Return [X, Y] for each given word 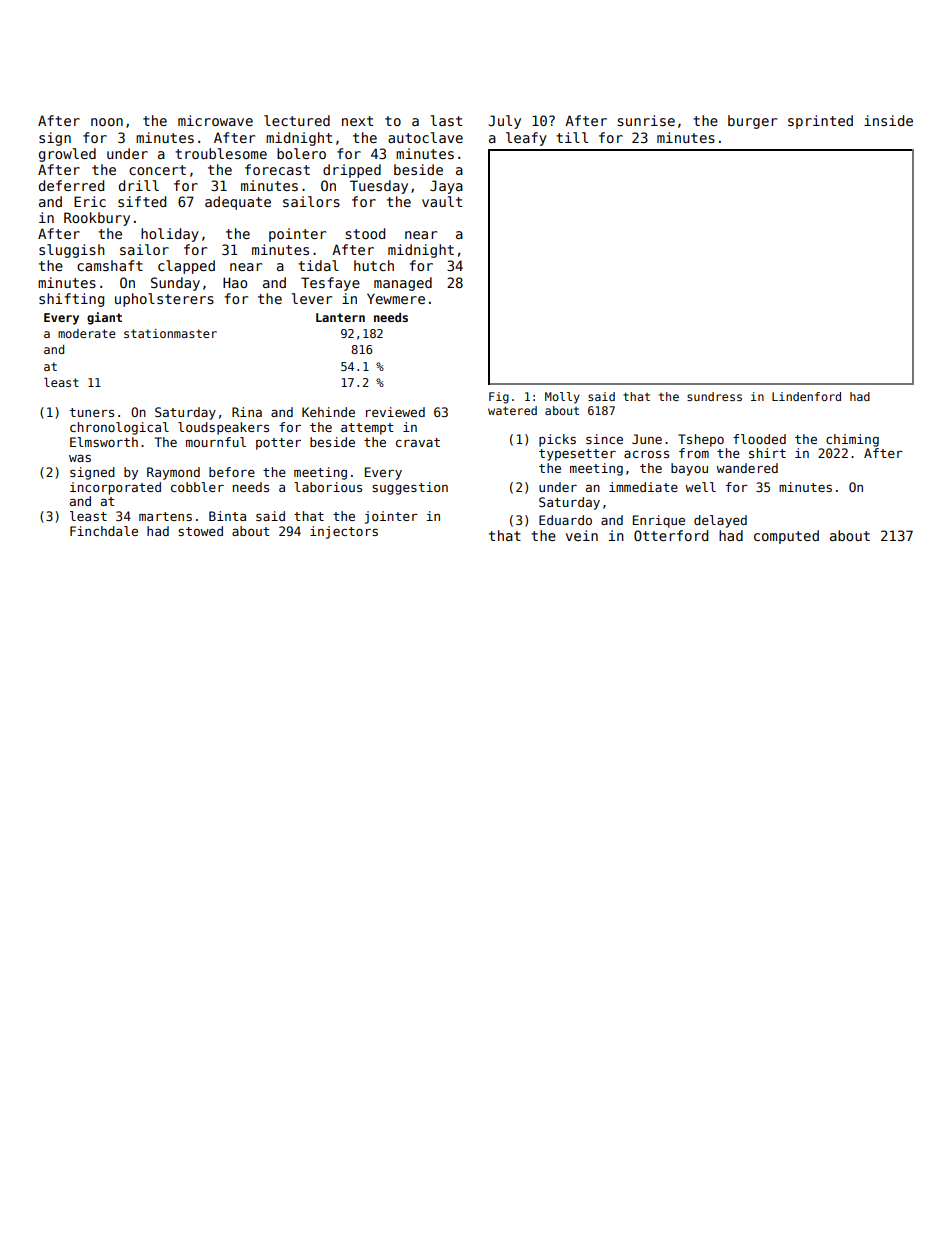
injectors [344, 532]
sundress [714, 396]
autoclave [425, 137]
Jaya [446, 187]
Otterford [671, 535]
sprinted [820, 122]
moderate [87, 333]
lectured [297, 120]
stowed [200, 531]
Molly [562, 398]
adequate [238, 203]
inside [888, 120]
